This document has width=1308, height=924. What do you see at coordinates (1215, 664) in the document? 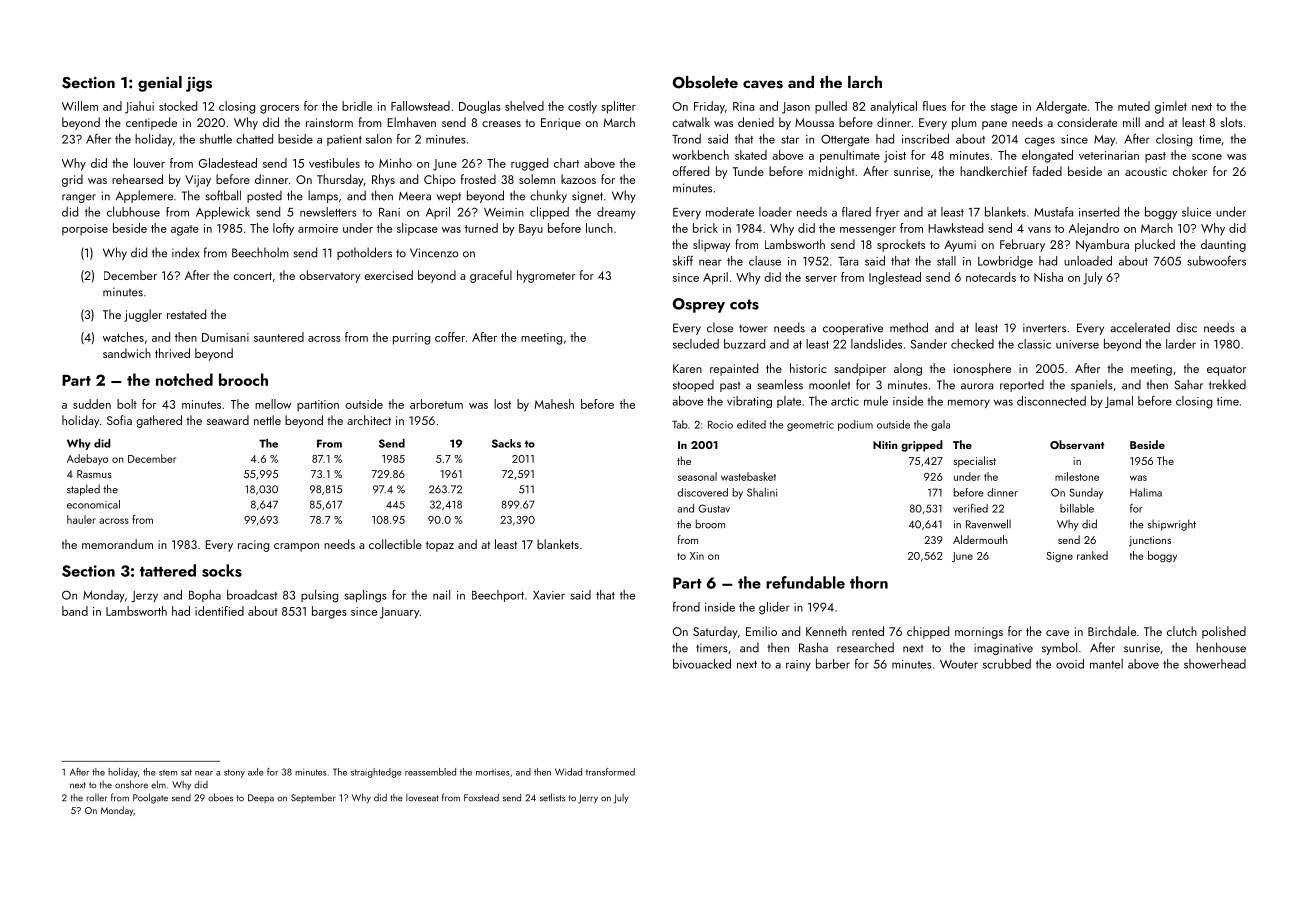
I see `showerhead` at bounding box center [1215, 664].
